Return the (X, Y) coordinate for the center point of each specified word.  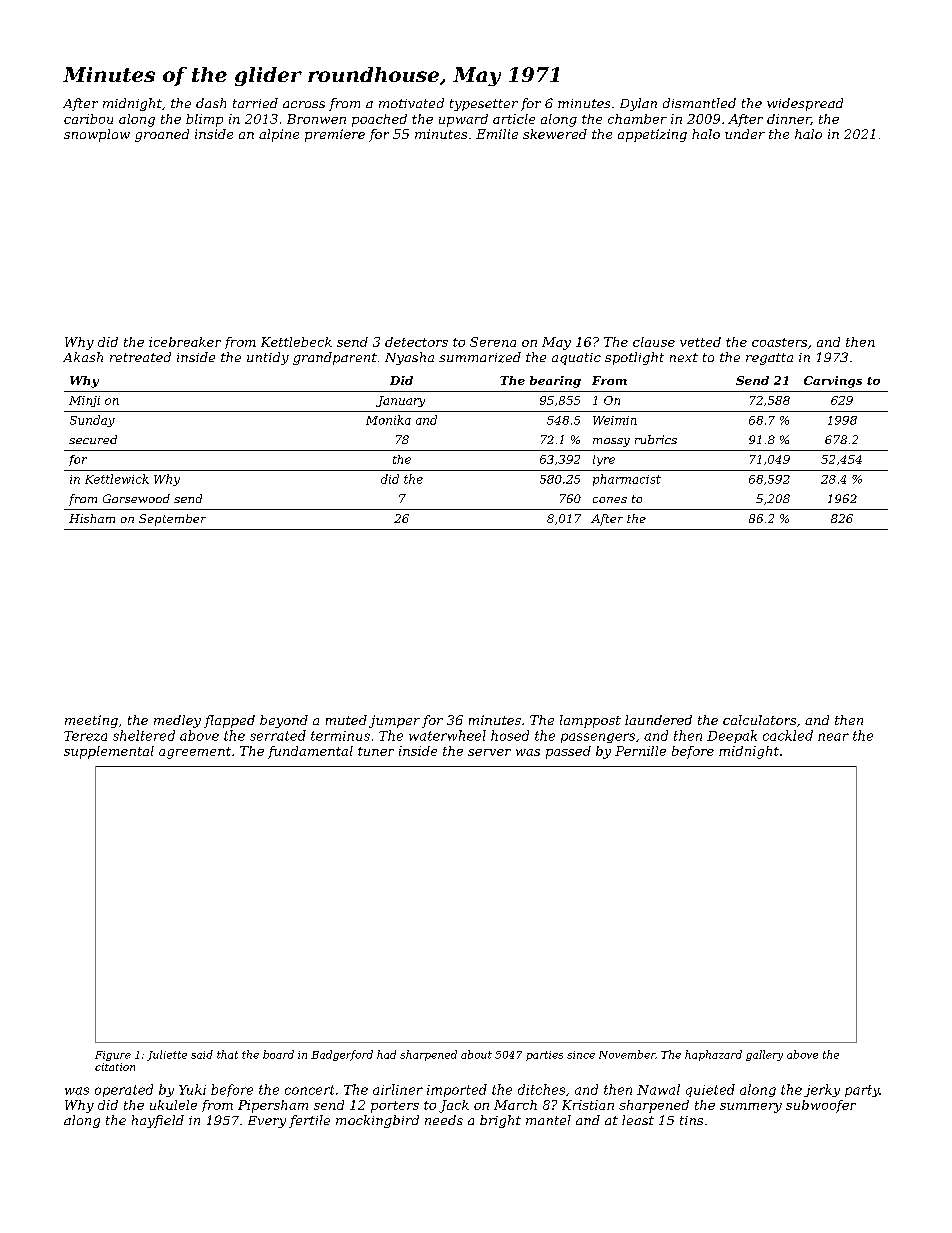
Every (267, 1122)
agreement (195, 753)
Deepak (732, 736)
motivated (411, 103)
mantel (548, 1120)
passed (568, 752)
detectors (416, 342)
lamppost (590, 721)
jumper (394, 721)
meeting (91, 721)
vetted (700, 342)
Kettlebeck (296, 342)
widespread (805, 104)
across (304, 104)
